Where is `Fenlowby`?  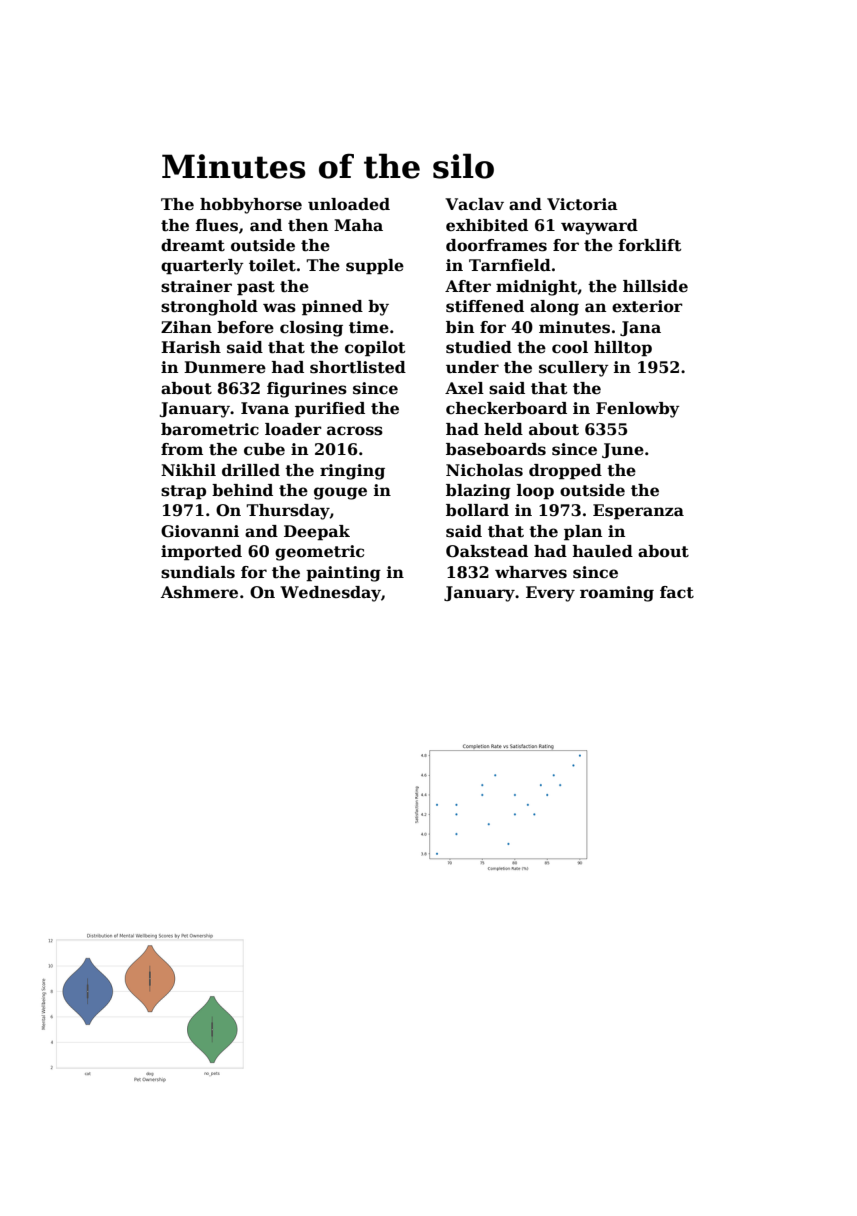
Fenlowby is located at coordinates (638, 410).
